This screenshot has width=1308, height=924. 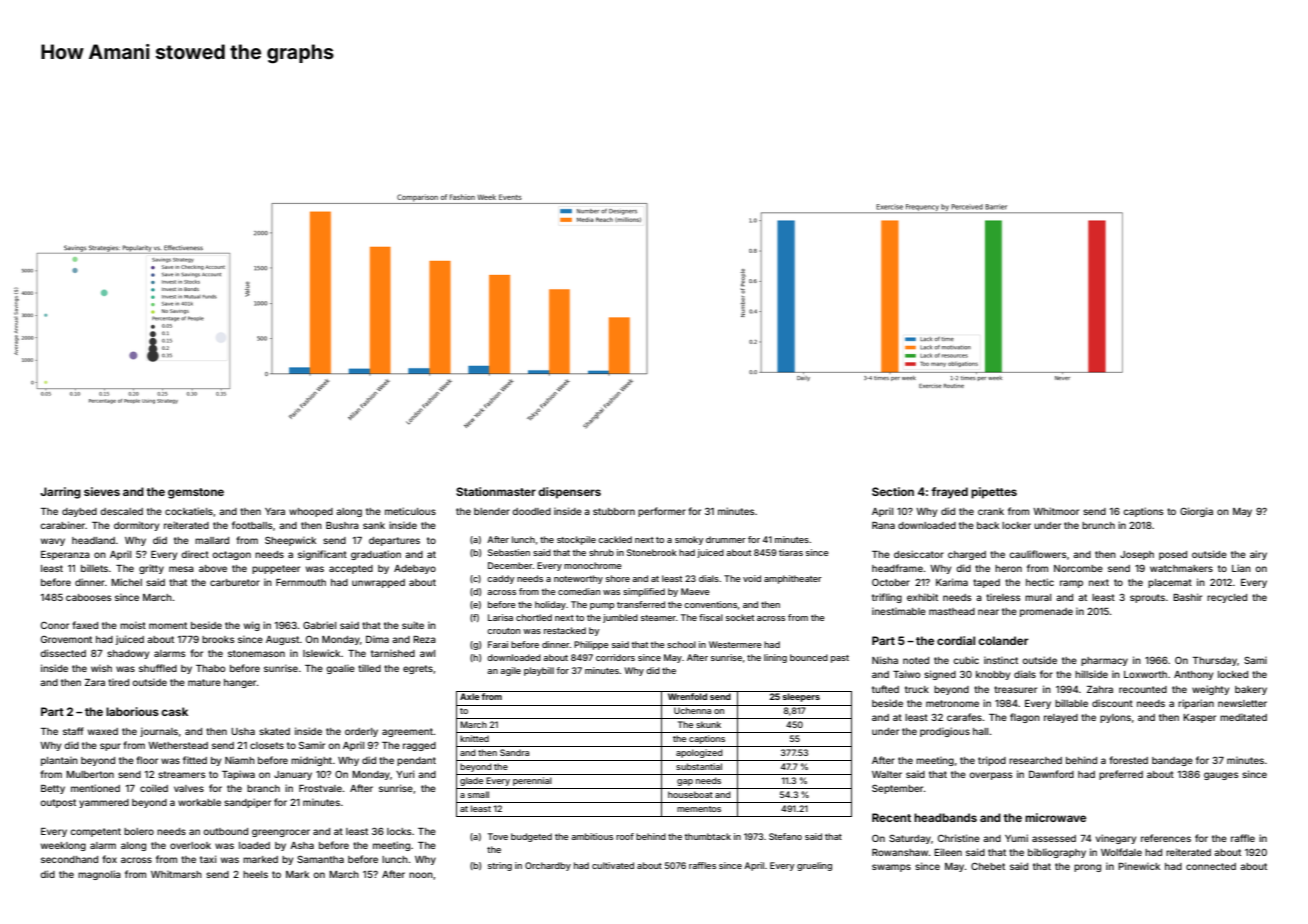 What do you see at coordinates (196, 493) in the screenshot?
I see `gemstone` at bounding box center [196, 493].
